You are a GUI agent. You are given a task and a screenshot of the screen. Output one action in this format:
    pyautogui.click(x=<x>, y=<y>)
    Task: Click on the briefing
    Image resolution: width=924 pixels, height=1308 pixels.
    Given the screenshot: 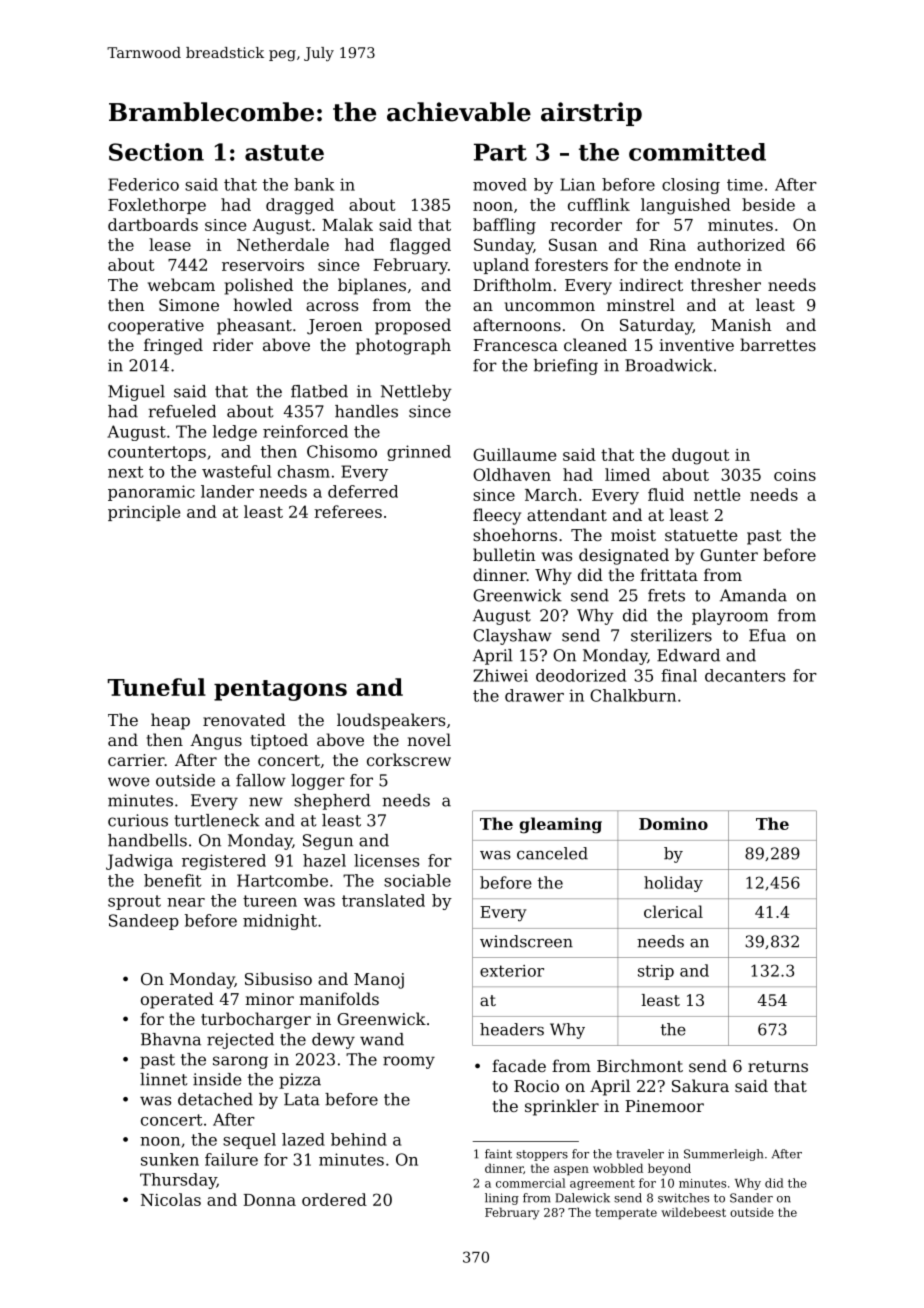 What is the action you would take?
    pyautogui.click(x=566, y=367)
